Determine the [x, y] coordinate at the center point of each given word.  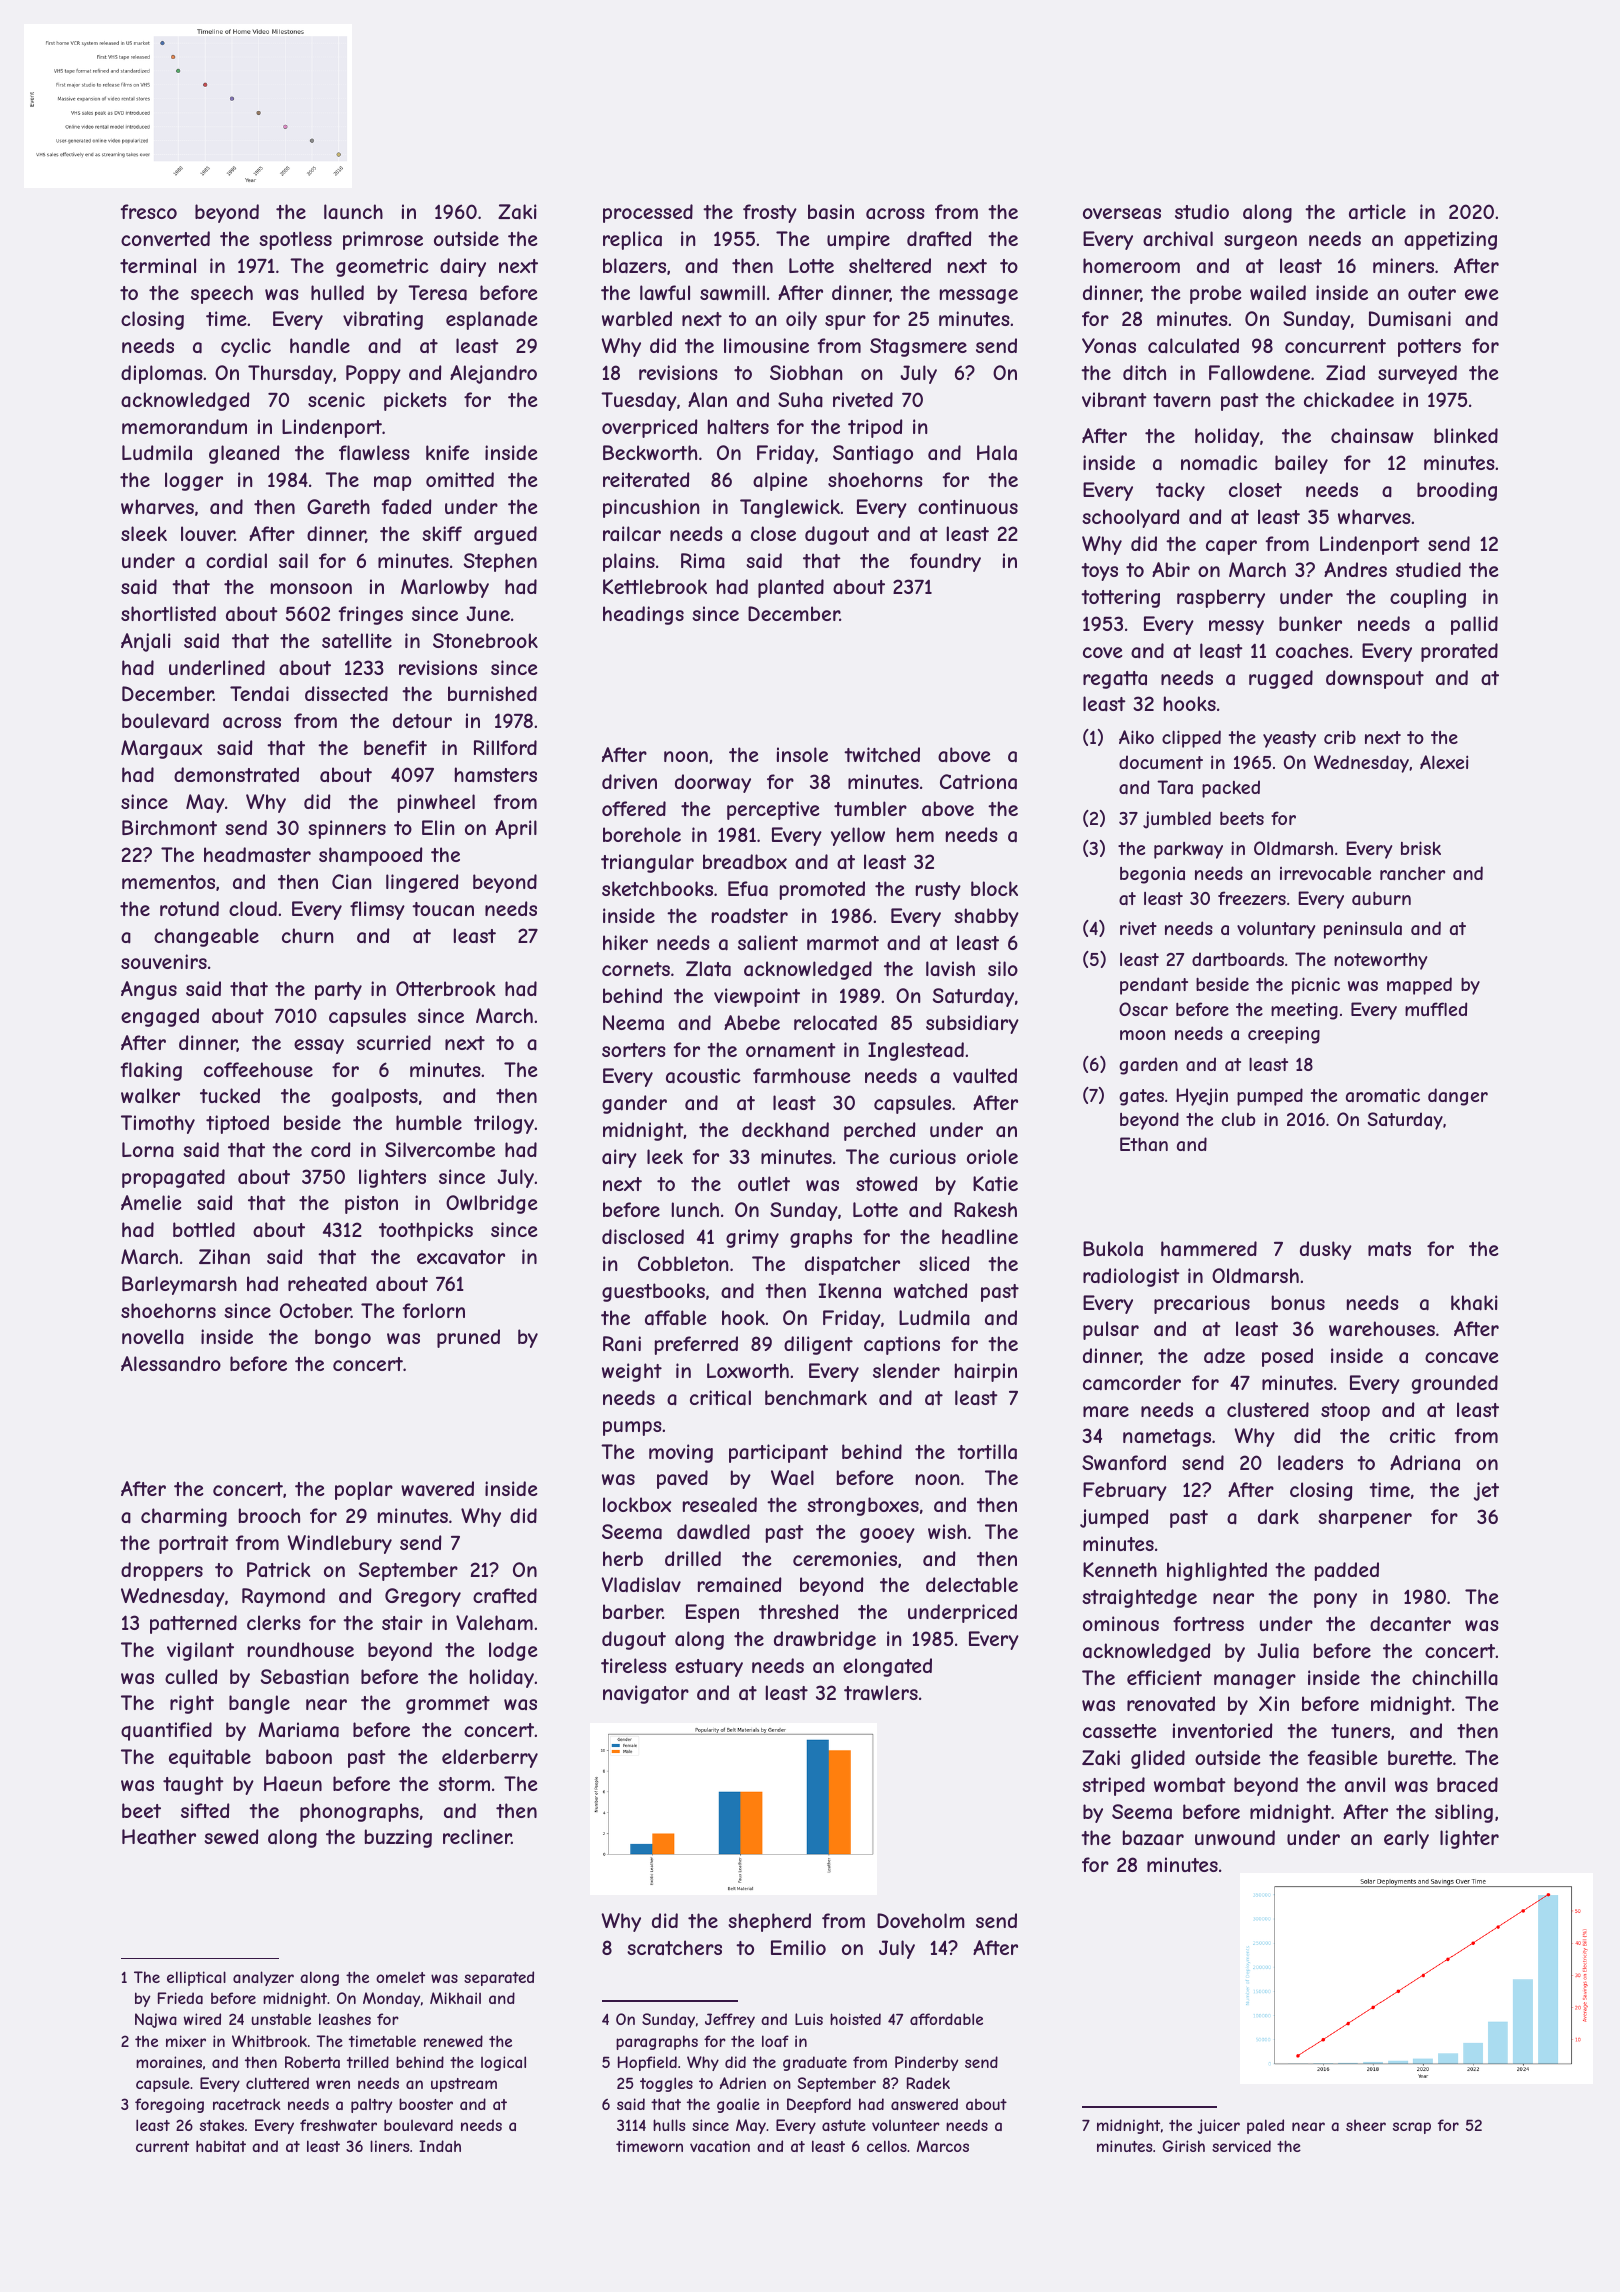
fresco [149, 211]
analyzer [263, 1978]
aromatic [1383, 1095]
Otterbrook [445, 988]
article [1377, 212]
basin [831, 212]
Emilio [798, 1947]
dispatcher [852, 1265]
